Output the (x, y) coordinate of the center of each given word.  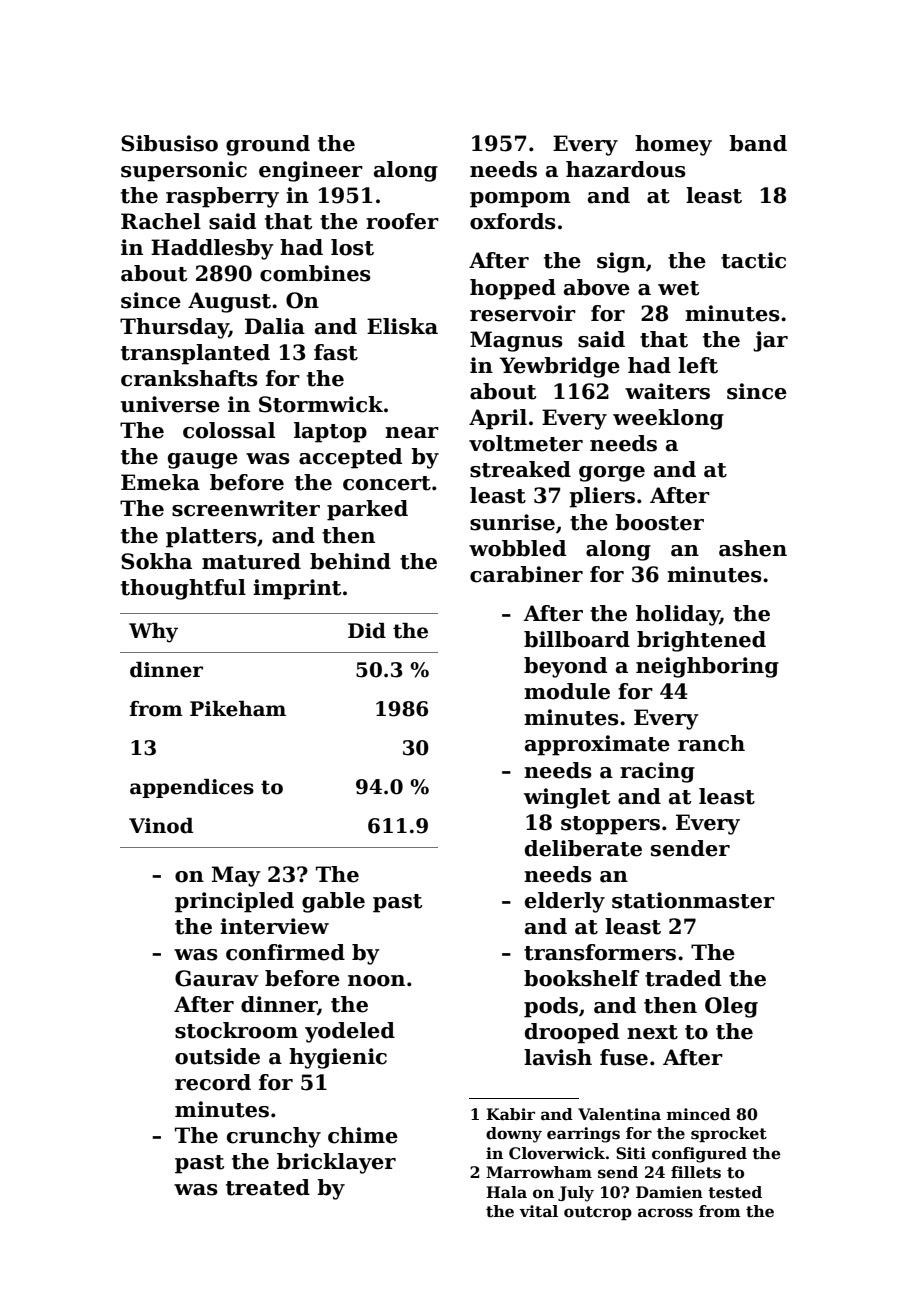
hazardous (626, 169)
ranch (711, 743)
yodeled (350, 1032)
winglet (567, 798)
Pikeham (238, 709)
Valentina (619, 1114)
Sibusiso (169, 143)
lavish (558, 1057)
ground (268, 145)
